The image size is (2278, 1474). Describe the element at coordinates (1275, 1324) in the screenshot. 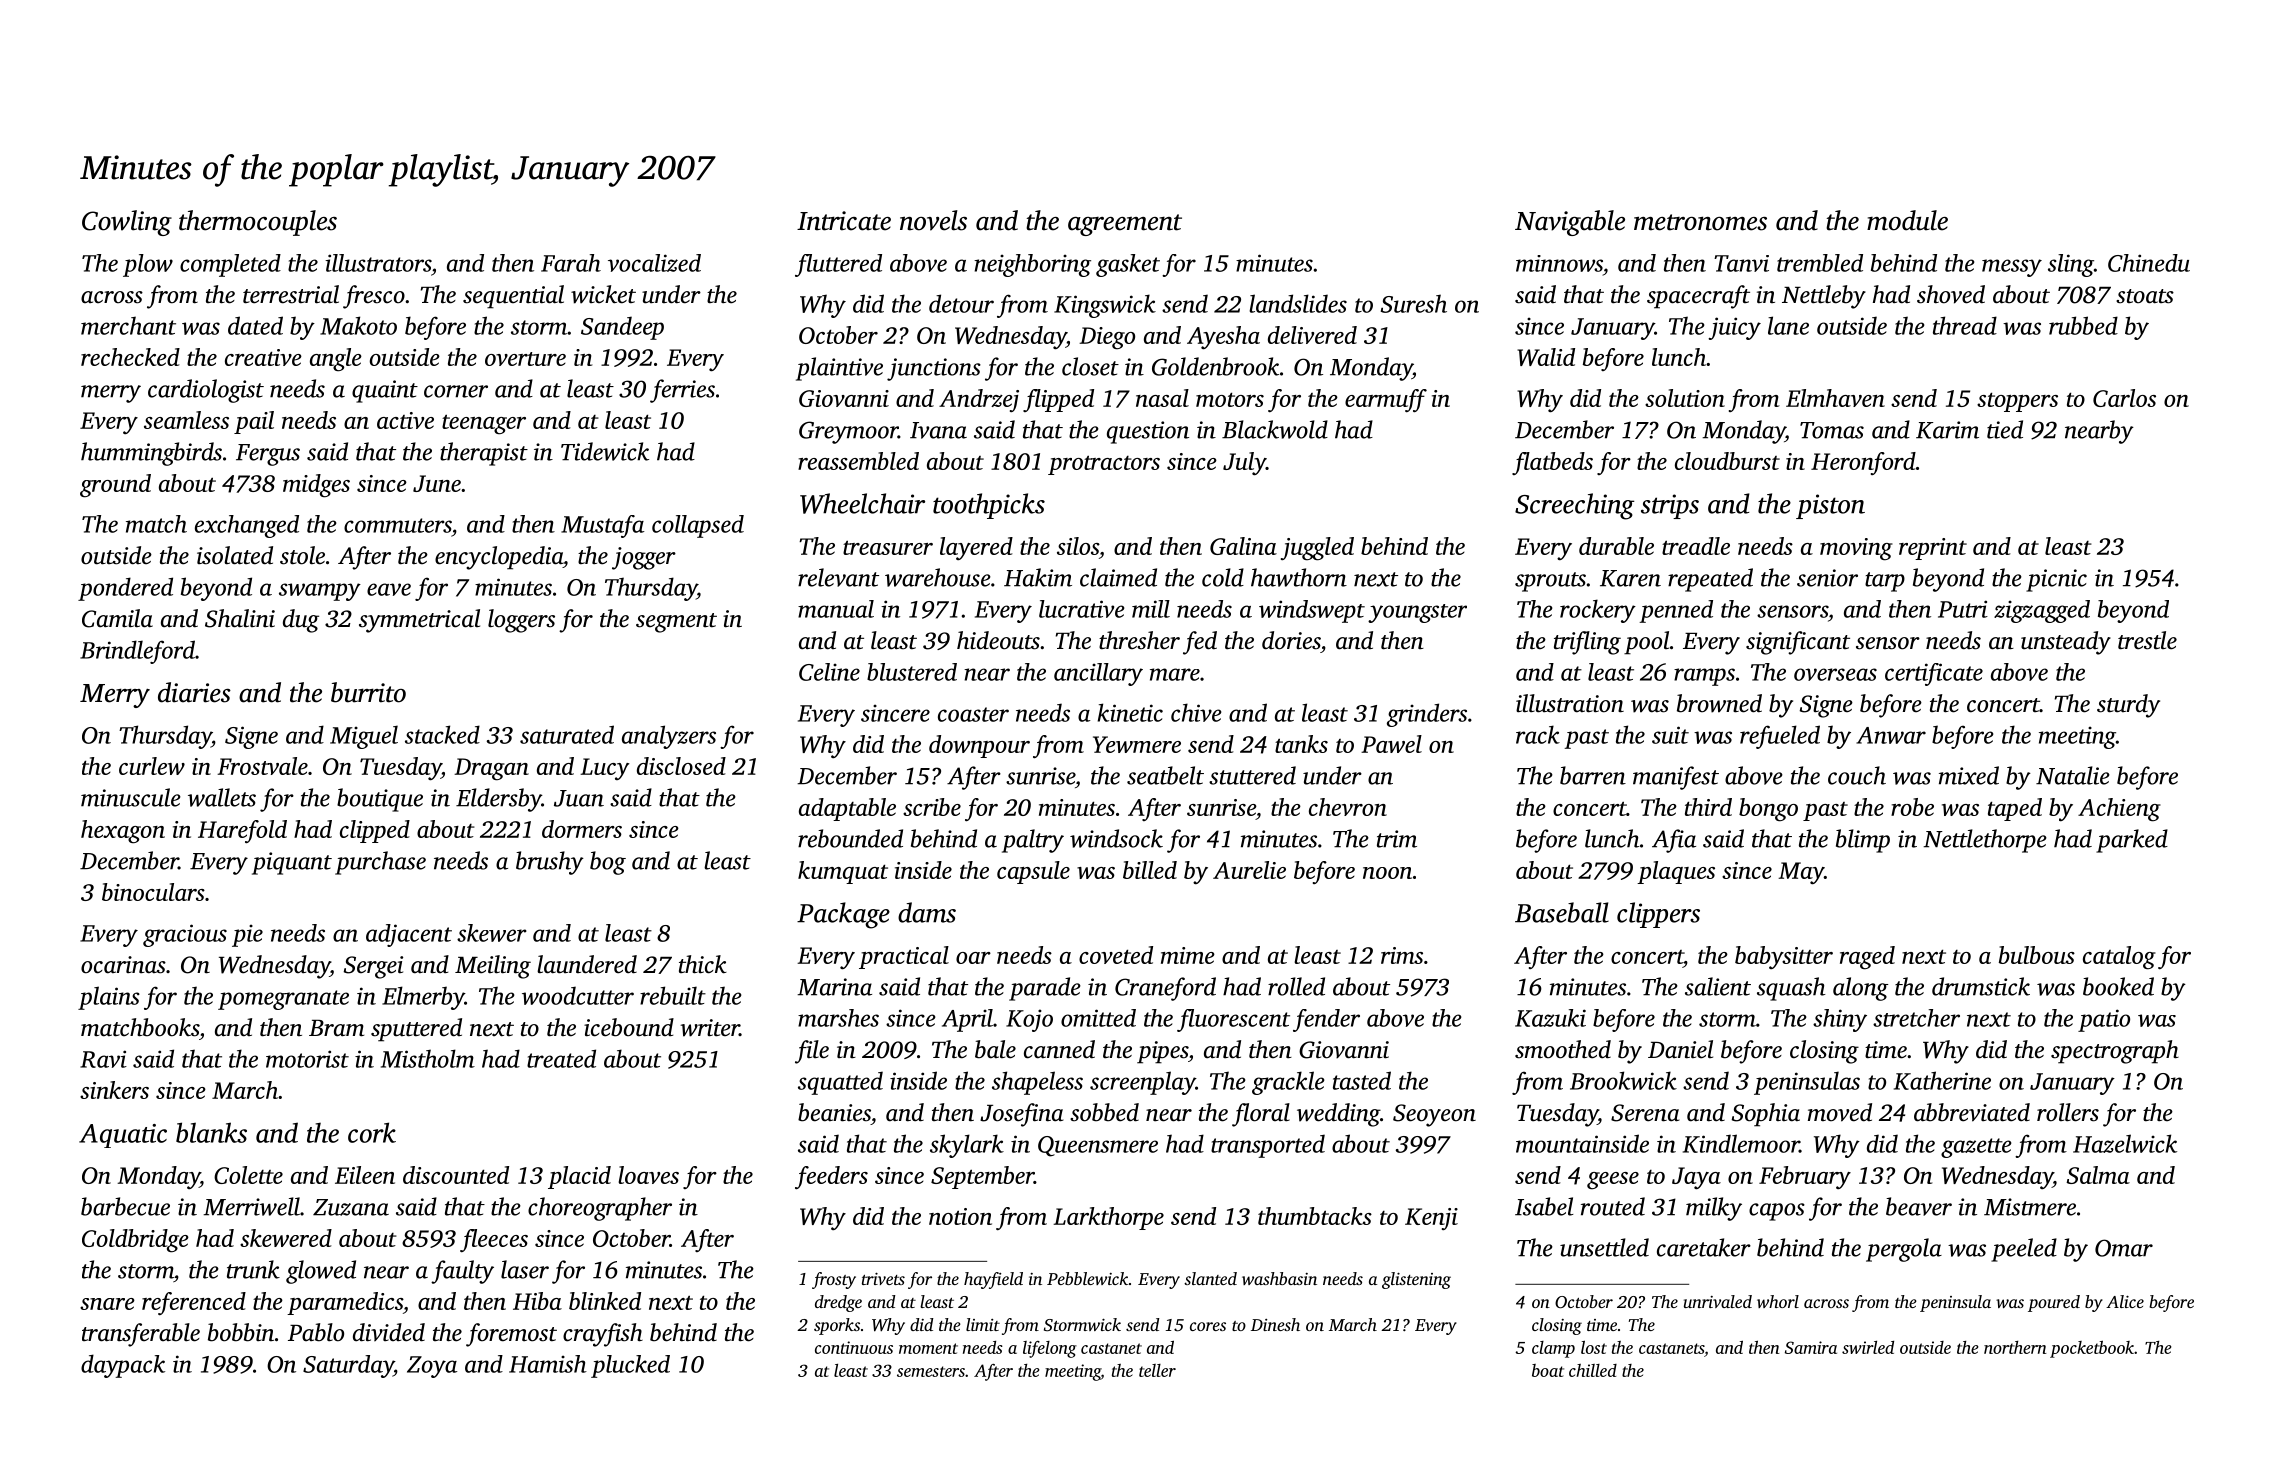

I see `Dinesh` at that location.
